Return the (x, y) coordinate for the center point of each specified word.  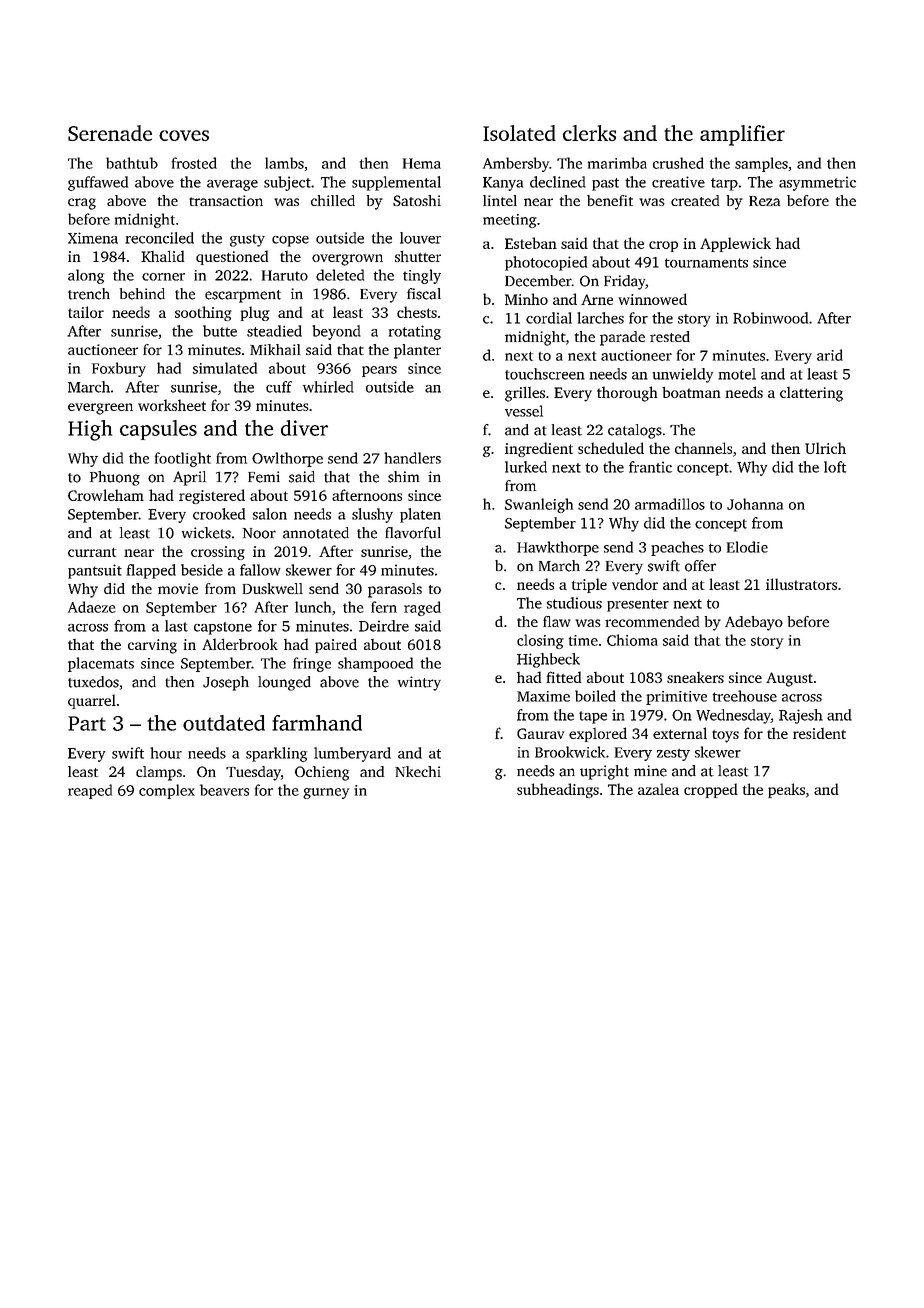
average (232, 185)
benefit (610, 200)
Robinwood (770, 318)
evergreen (100, 409)
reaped (90, 791)
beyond (336, 332)
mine (650, 771)
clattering (811, 394)
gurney (326, 793)
